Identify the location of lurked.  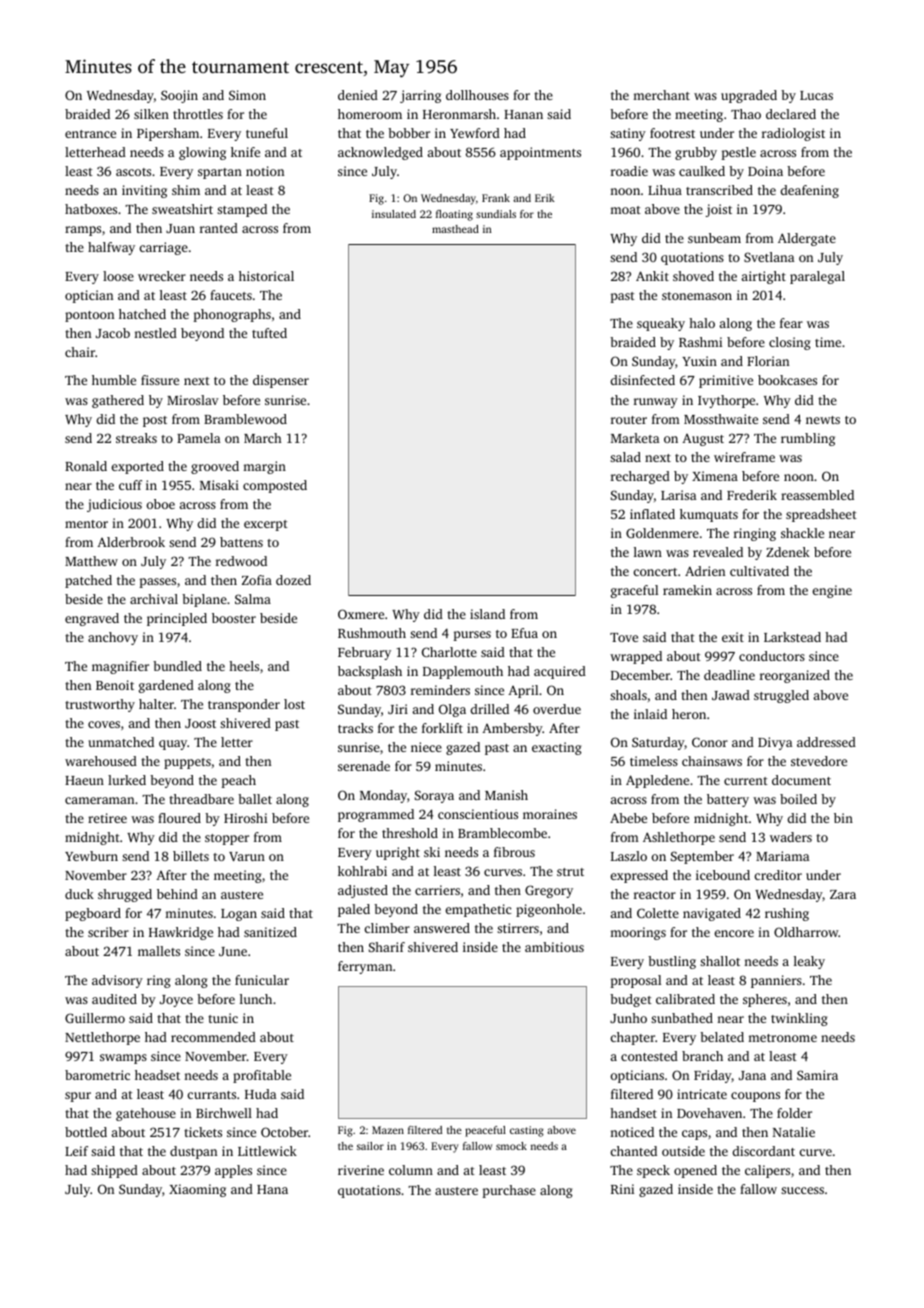
(127, 780).
